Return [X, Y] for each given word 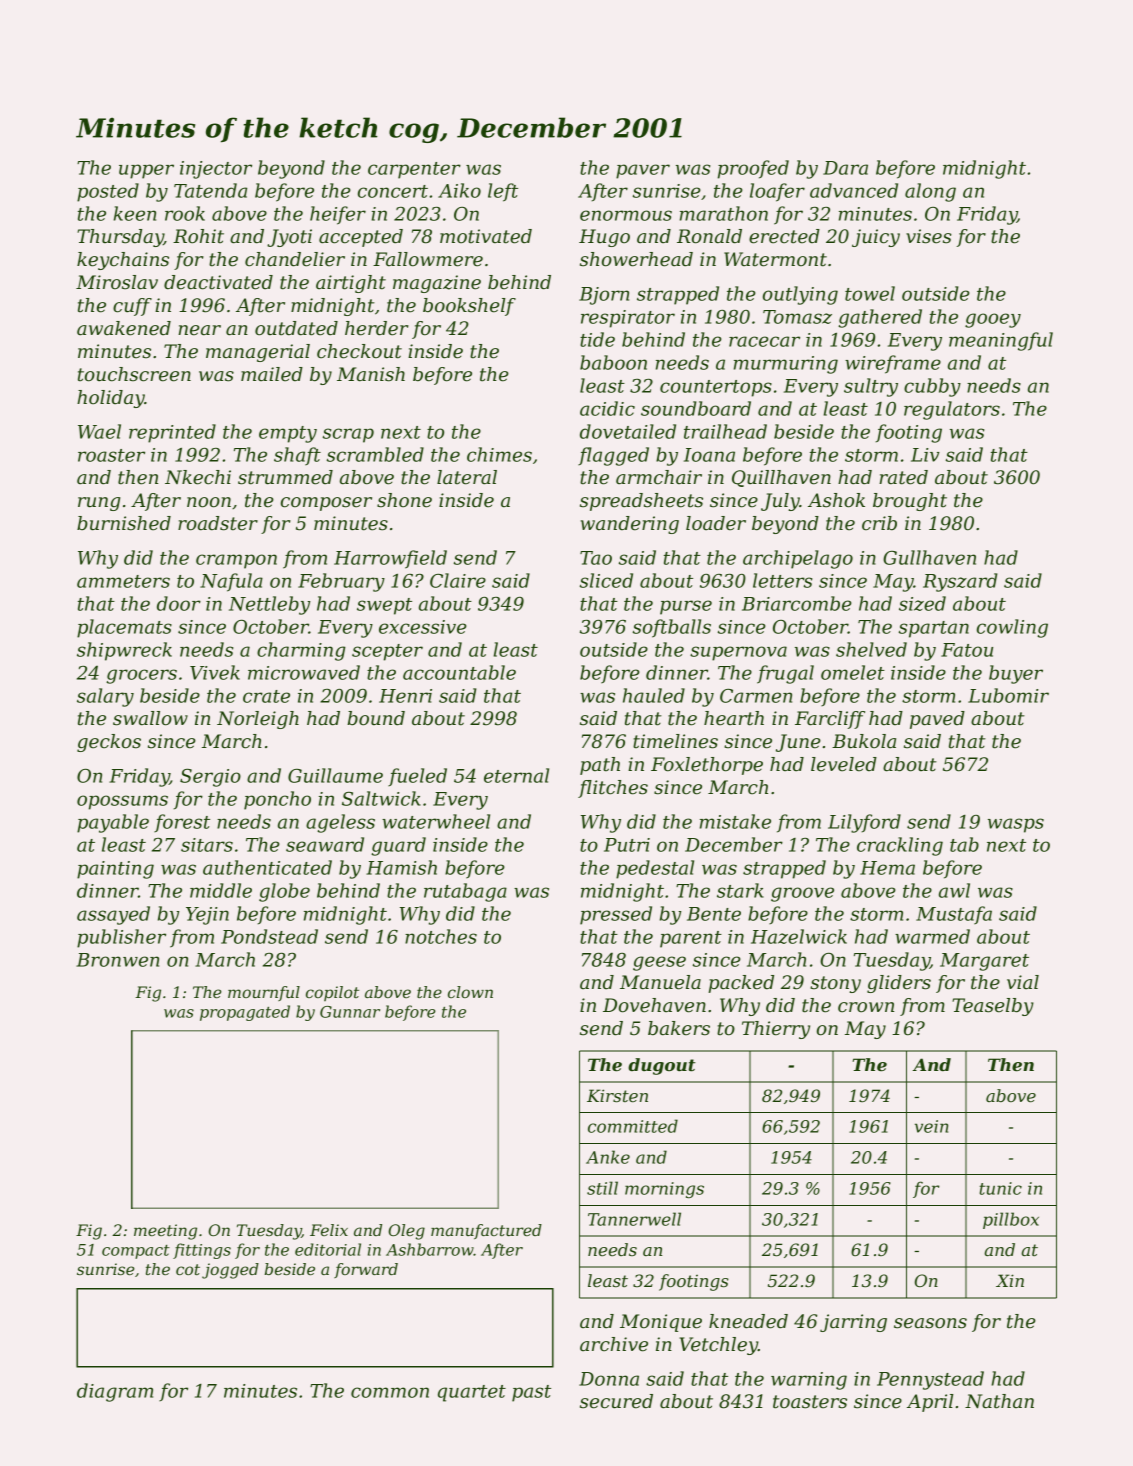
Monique [661, 1323]
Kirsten [617, 1095]
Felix [329, 1230]
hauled [654, 695]
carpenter [414, 170]
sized [922, 603]
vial [1023, 982]
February [341, 582]
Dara [845, 168]
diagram [115, 1392]
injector [216, 170]
